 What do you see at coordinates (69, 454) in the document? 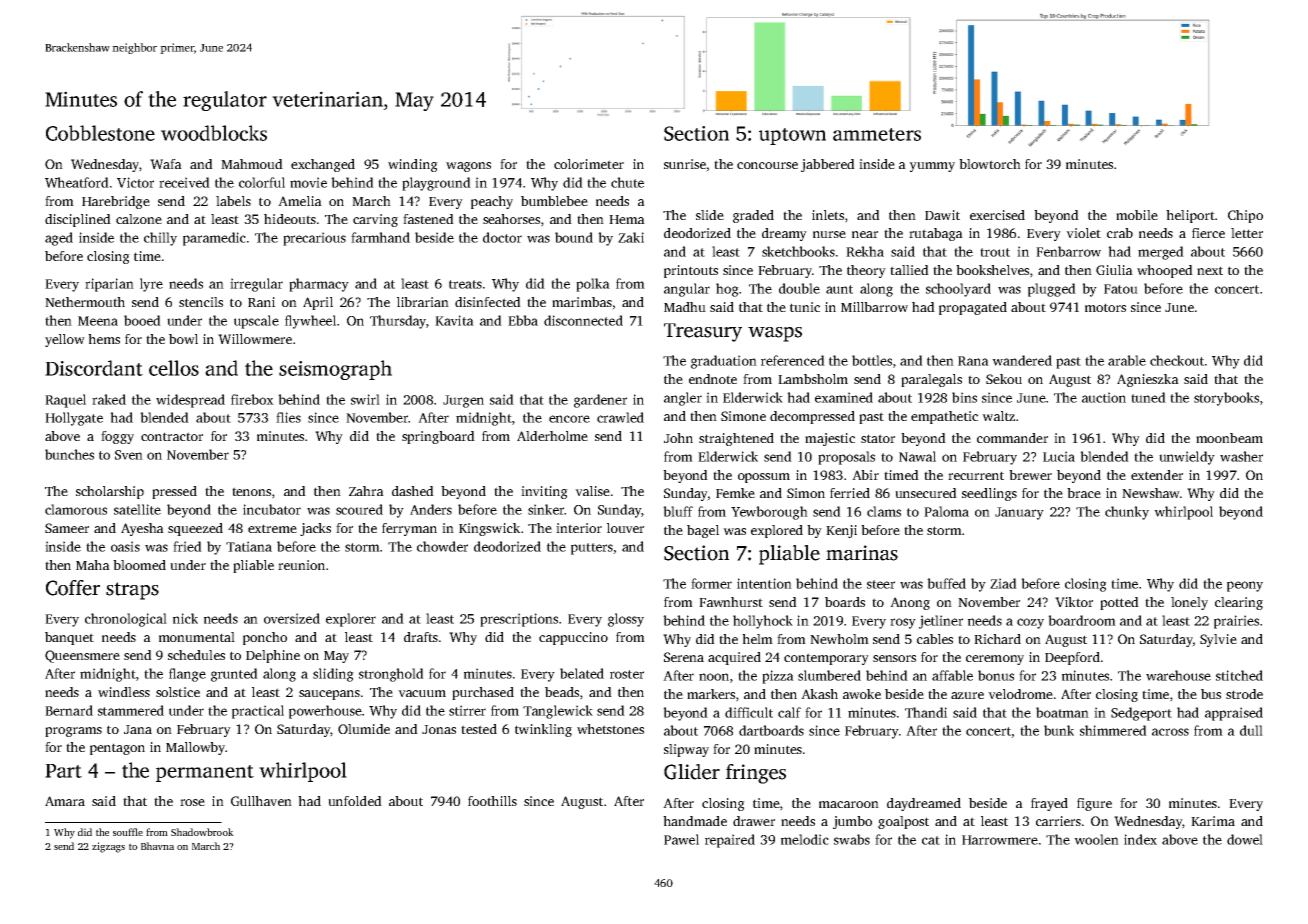
I see `bunches` at bounding box center [69, 454].
